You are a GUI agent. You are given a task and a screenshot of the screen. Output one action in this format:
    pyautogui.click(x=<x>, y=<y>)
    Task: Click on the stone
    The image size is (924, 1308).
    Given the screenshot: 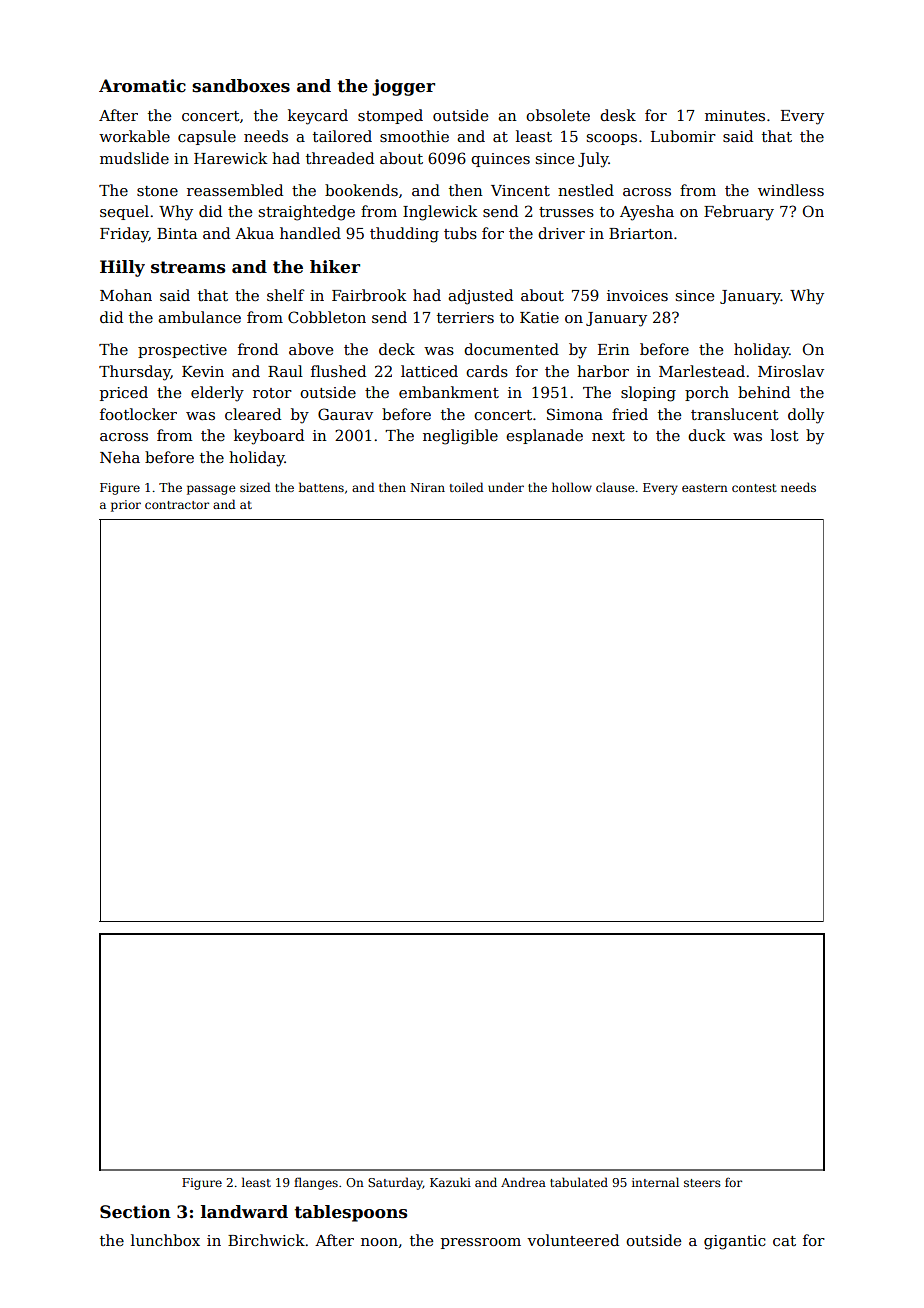 What is the action you would take?
    pyautogui.click(x=157, y=191)
